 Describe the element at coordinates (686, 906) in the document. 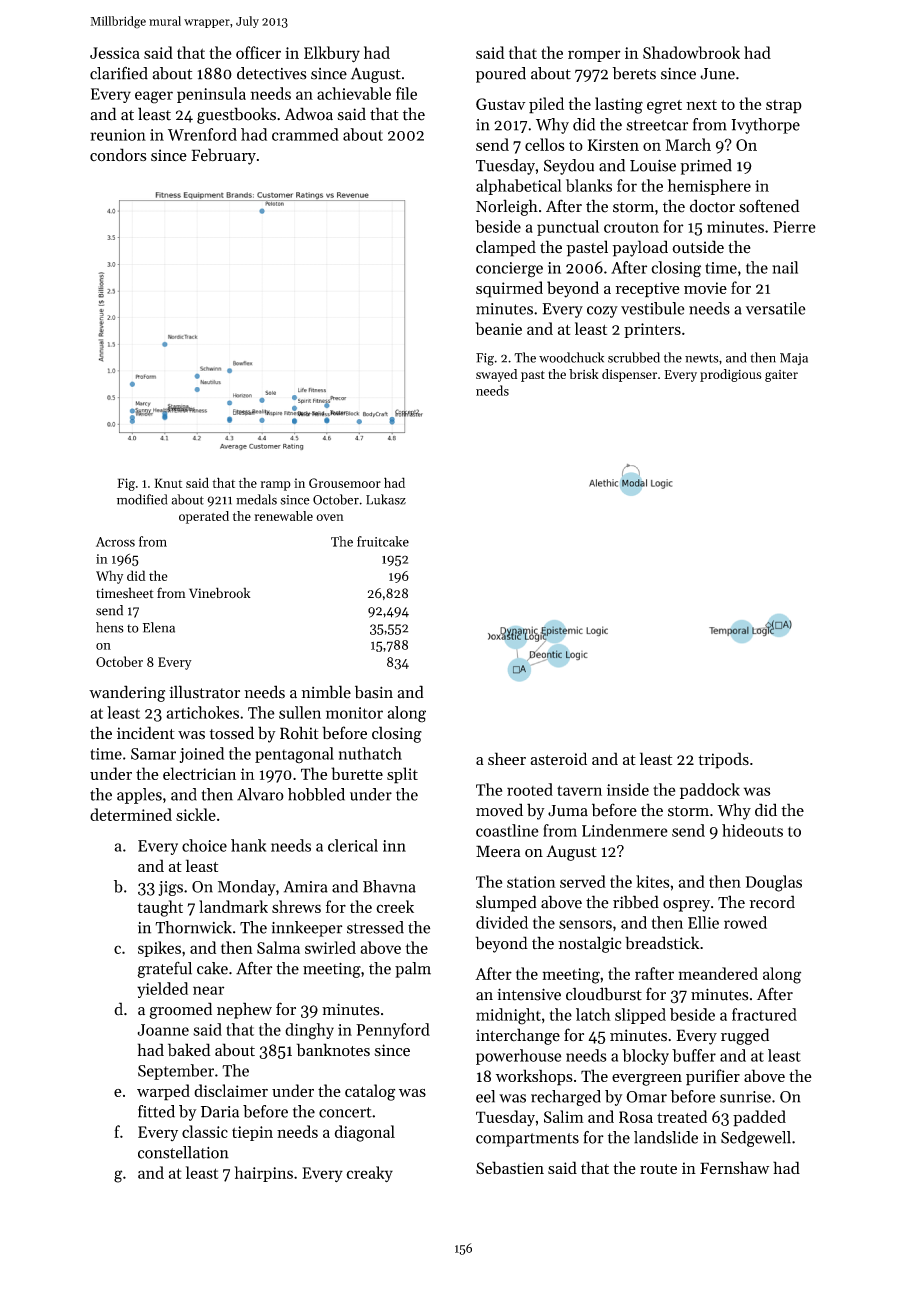

I see `osprey` at that location.
